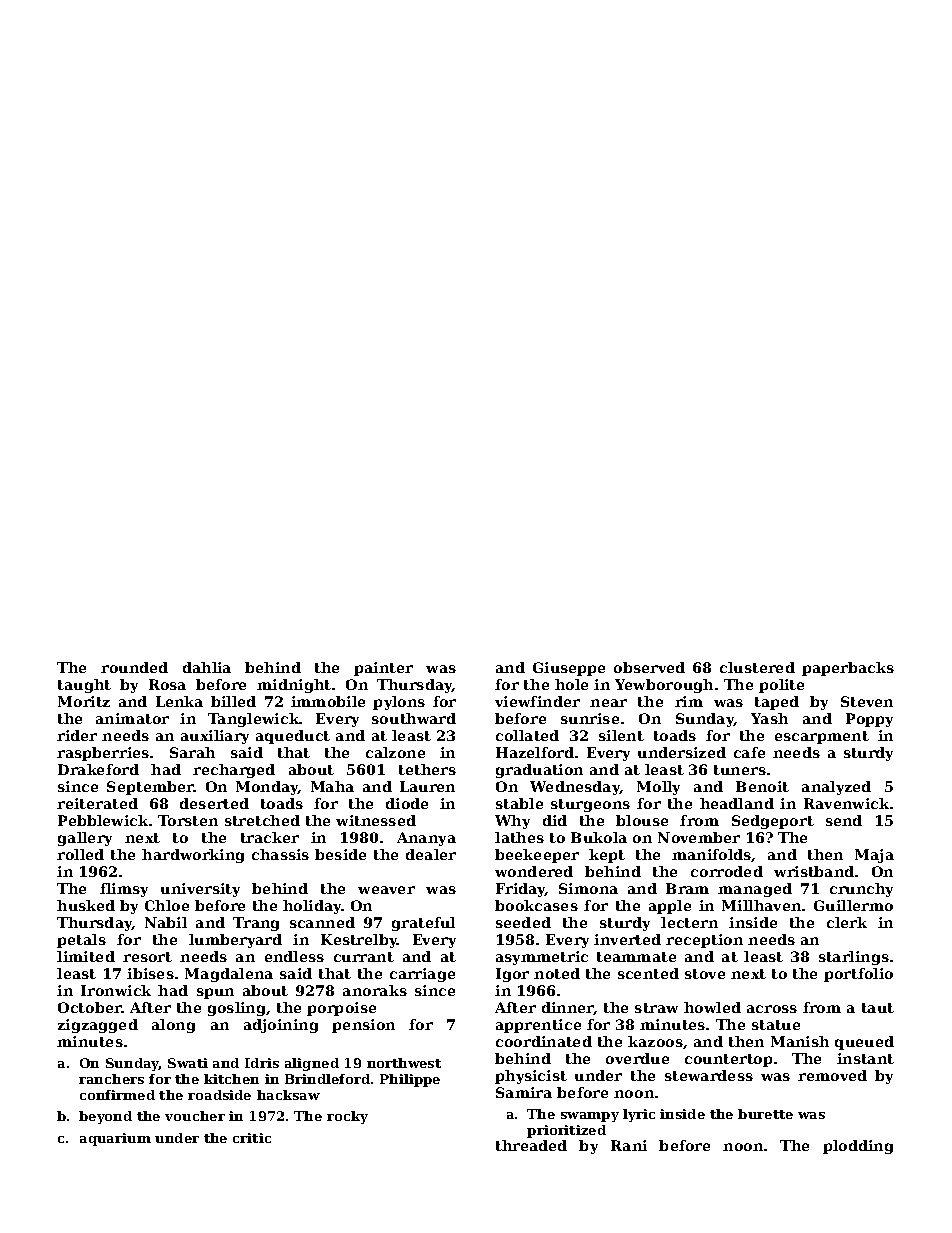 The image size is (952, 1233). Describe the element at coordinates (179, 701) in the image. I see `Lenka` at that location.
